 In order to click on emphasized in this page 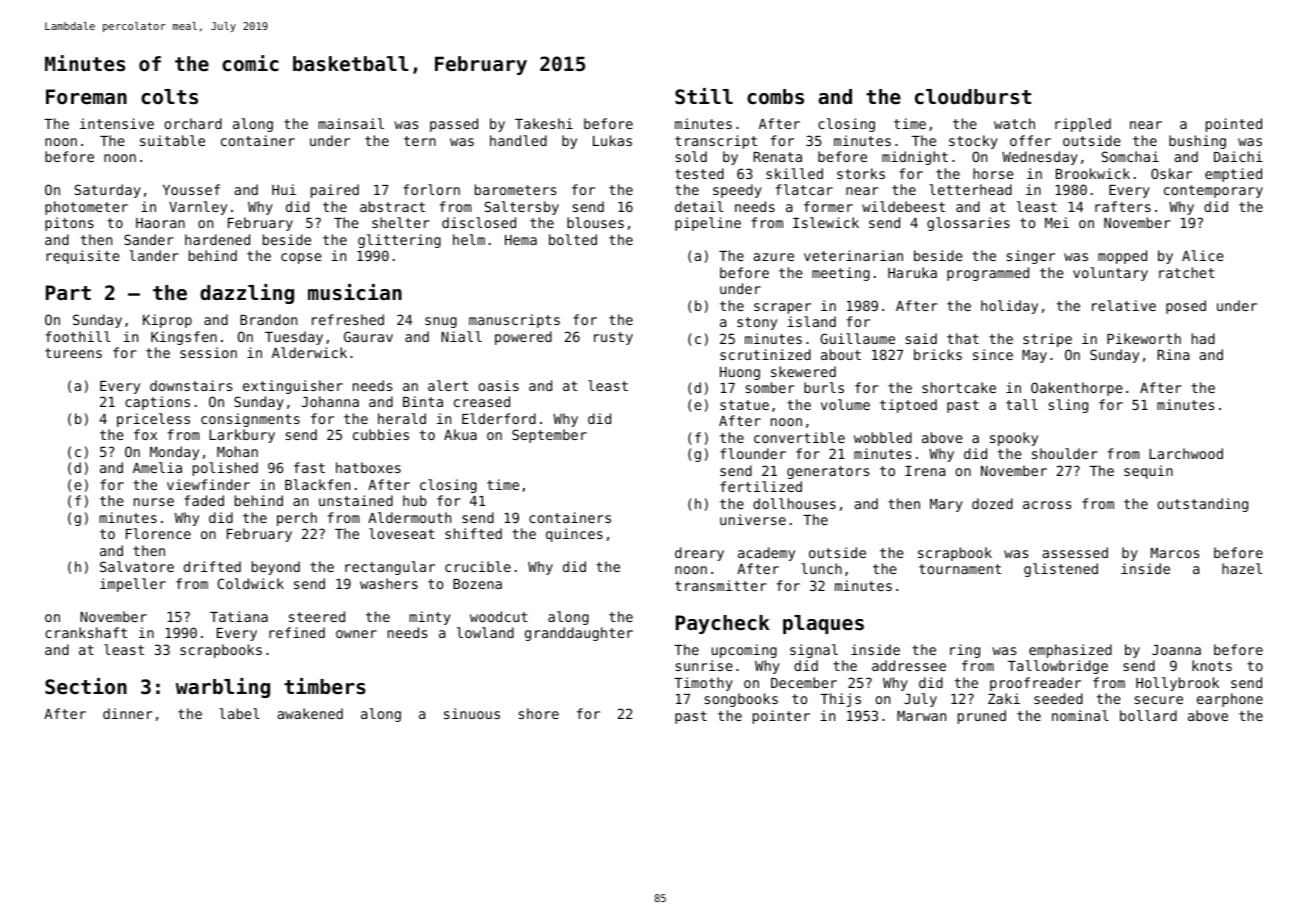, I will do `click(1070, 651)`.
